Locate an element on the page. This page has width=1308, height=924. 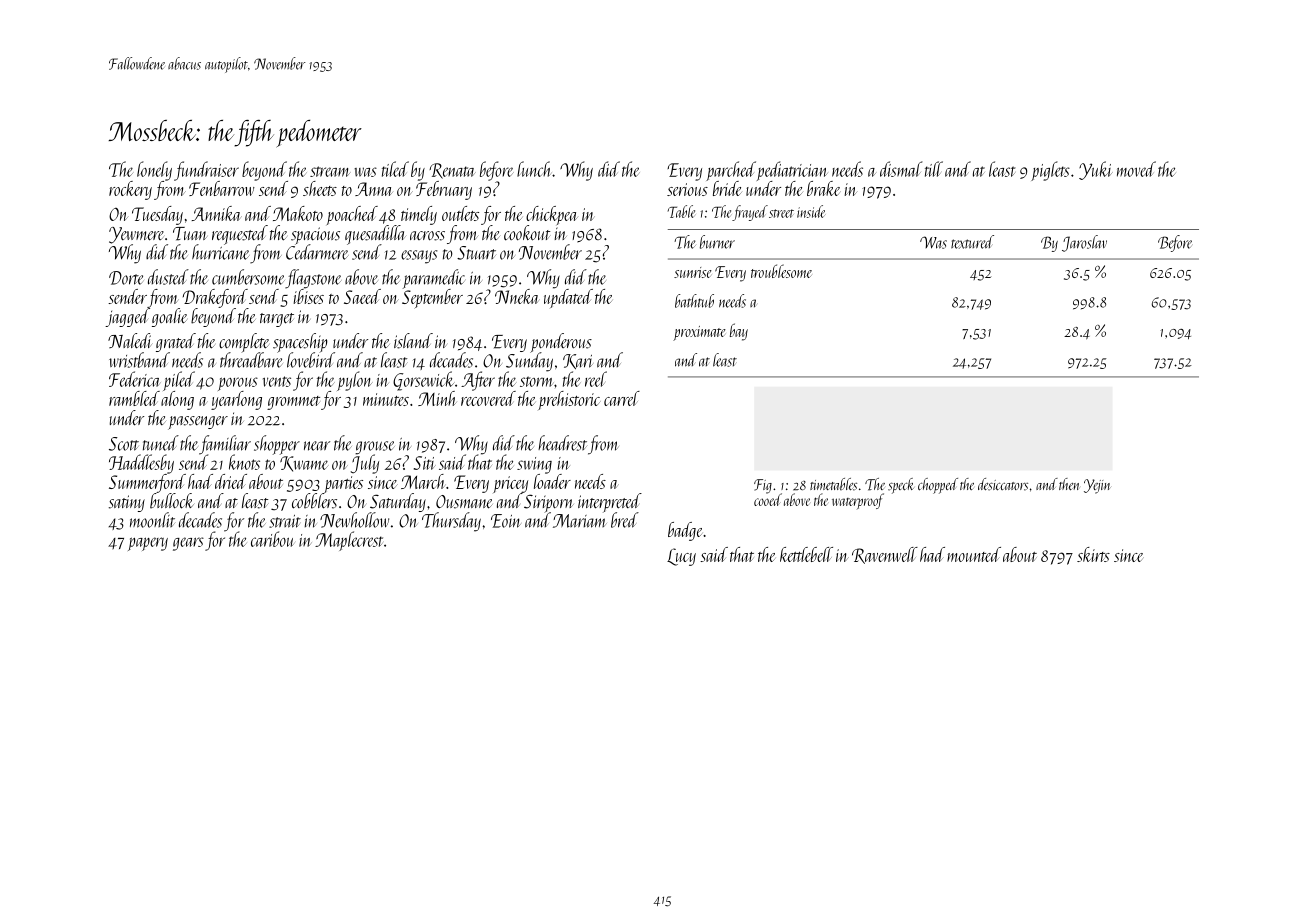
proximate is located at coordinates (699, 333).
